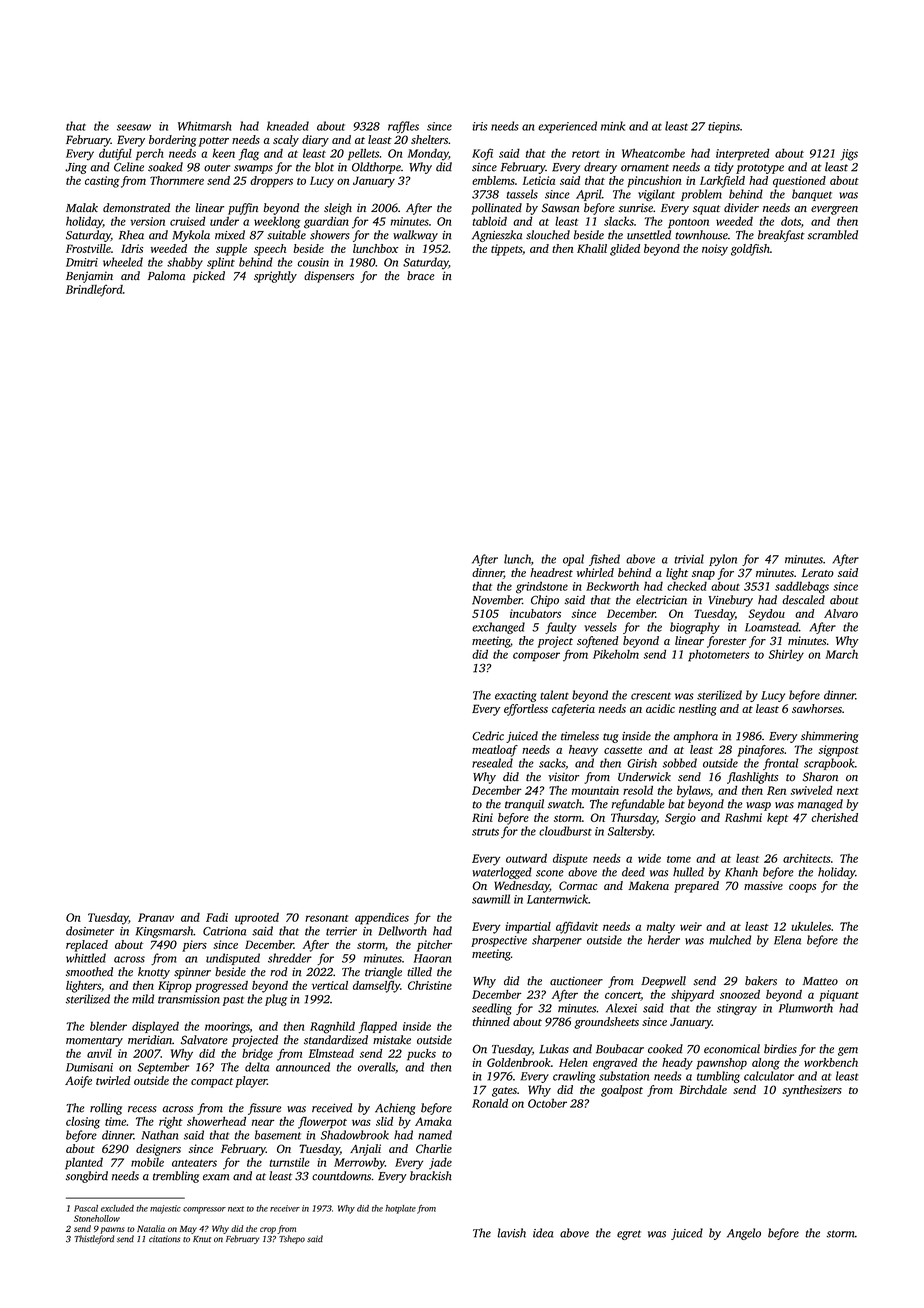 The width and height of the document is (924, 1308). Describe the element at coordinates (539, 180) in the document. I see `Leticia` at that location.
